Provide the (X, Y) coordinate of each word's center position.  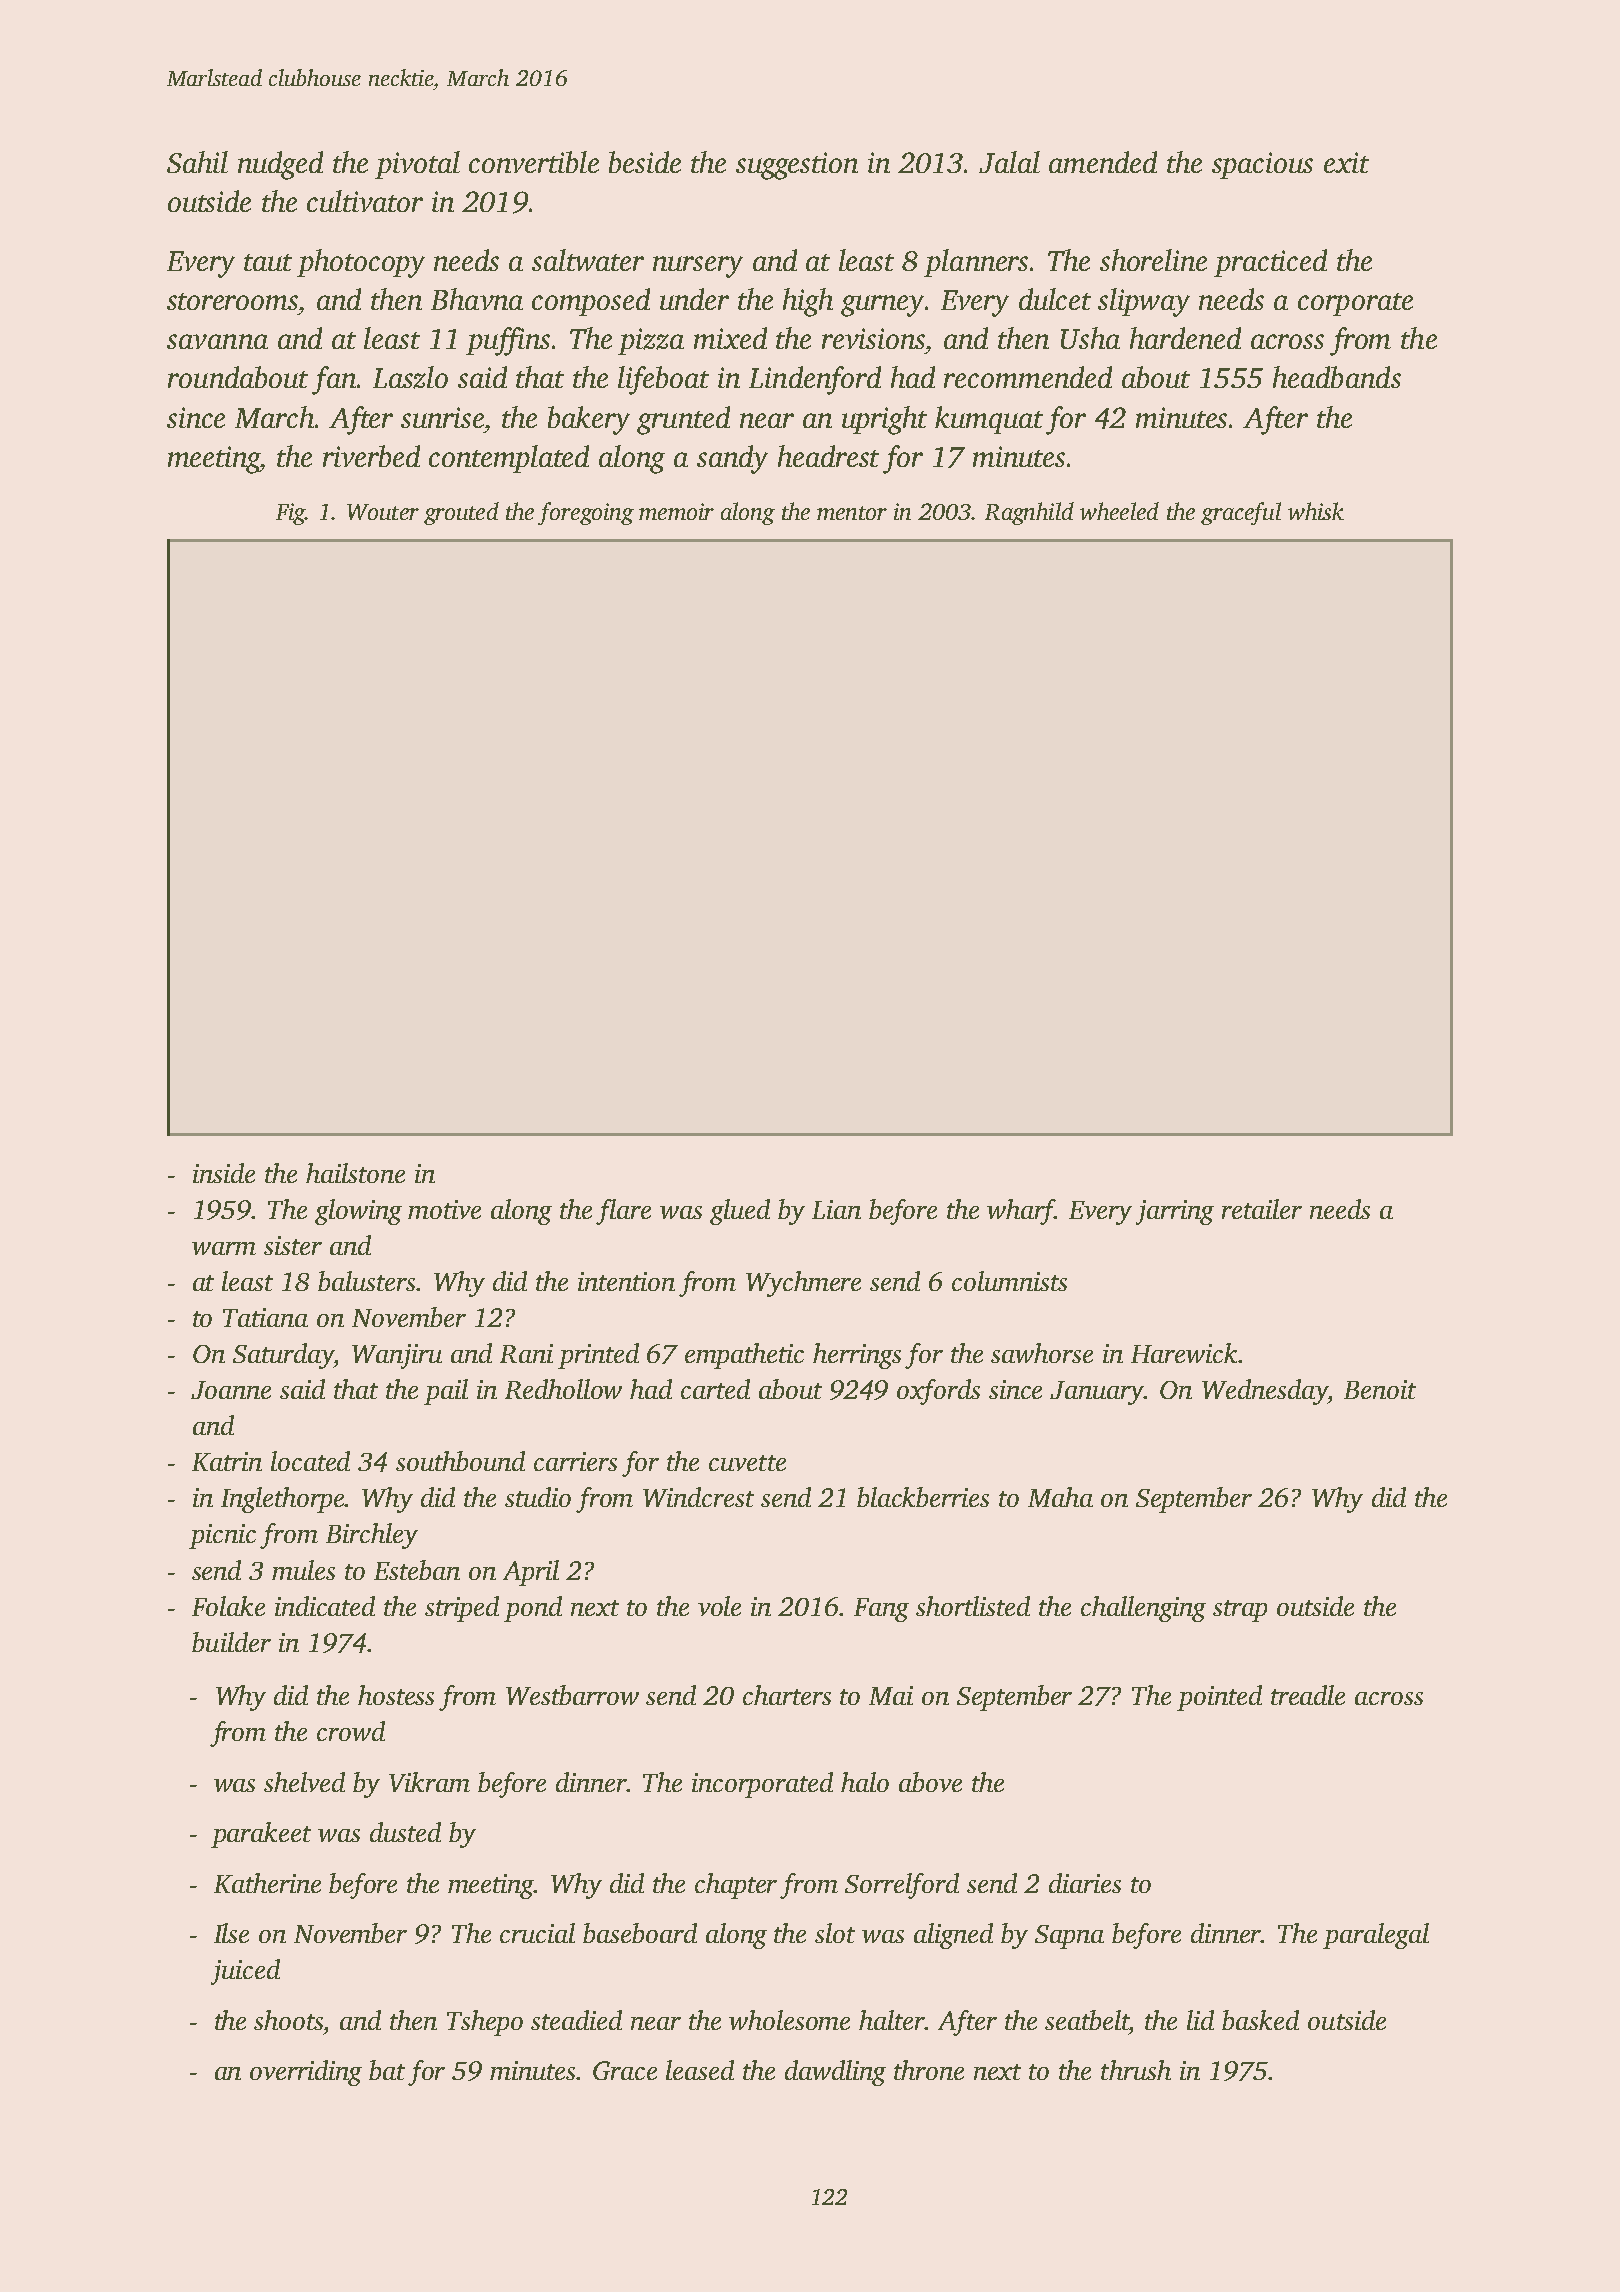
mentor (852, 513)
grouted (461, 513)
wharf (1021, 1212)
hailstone (355, 1173)
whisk (1316, 511)
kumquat (989, 420)
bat (387, 2070)
